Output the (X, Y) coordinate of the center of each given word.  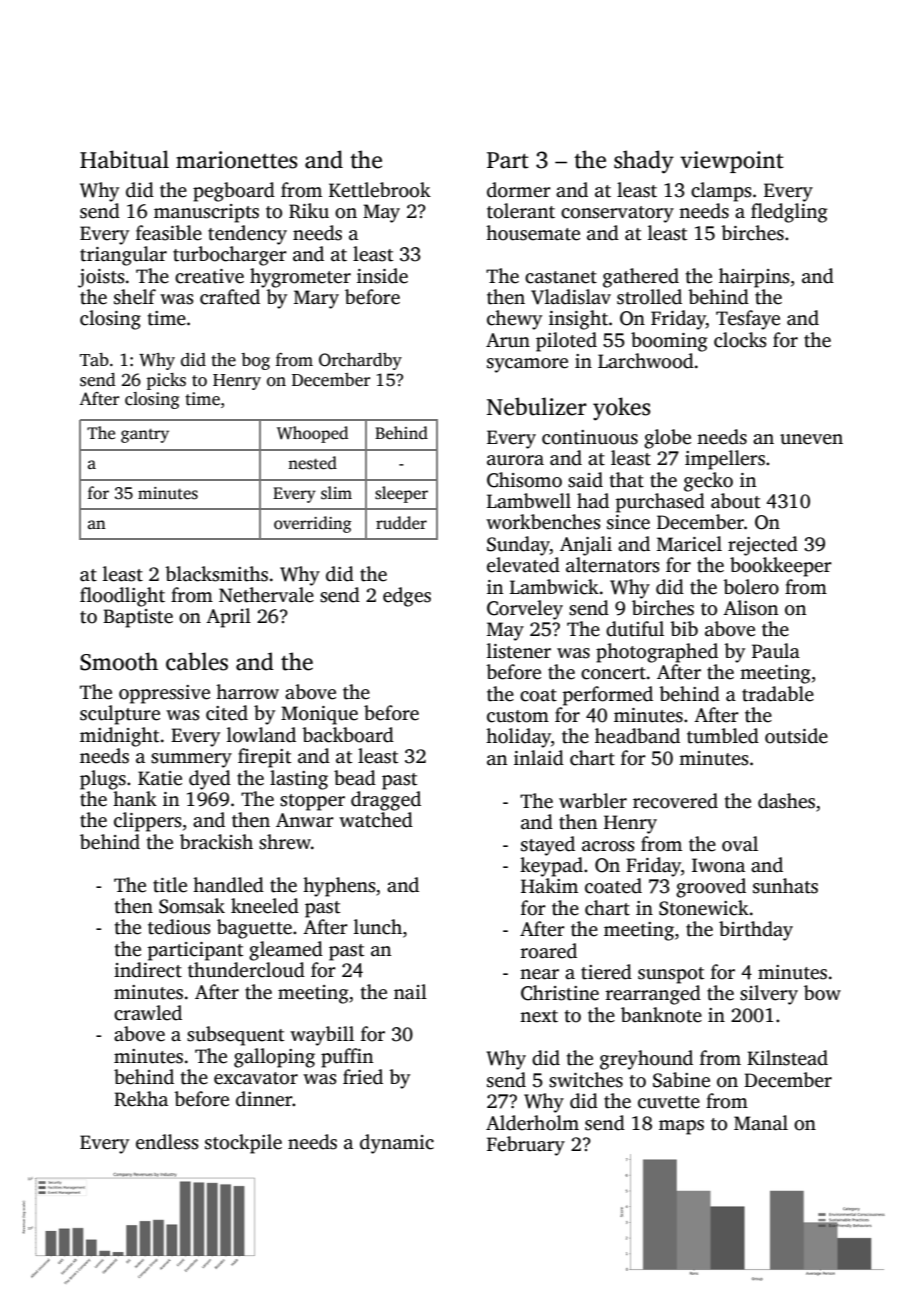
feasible (169, 233)
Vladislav (571, 297)
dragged (386, 801)
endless (167, 1142)
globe (667, 439)
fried (363, 1077)
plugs (103, 780)
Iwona (718, 865)
